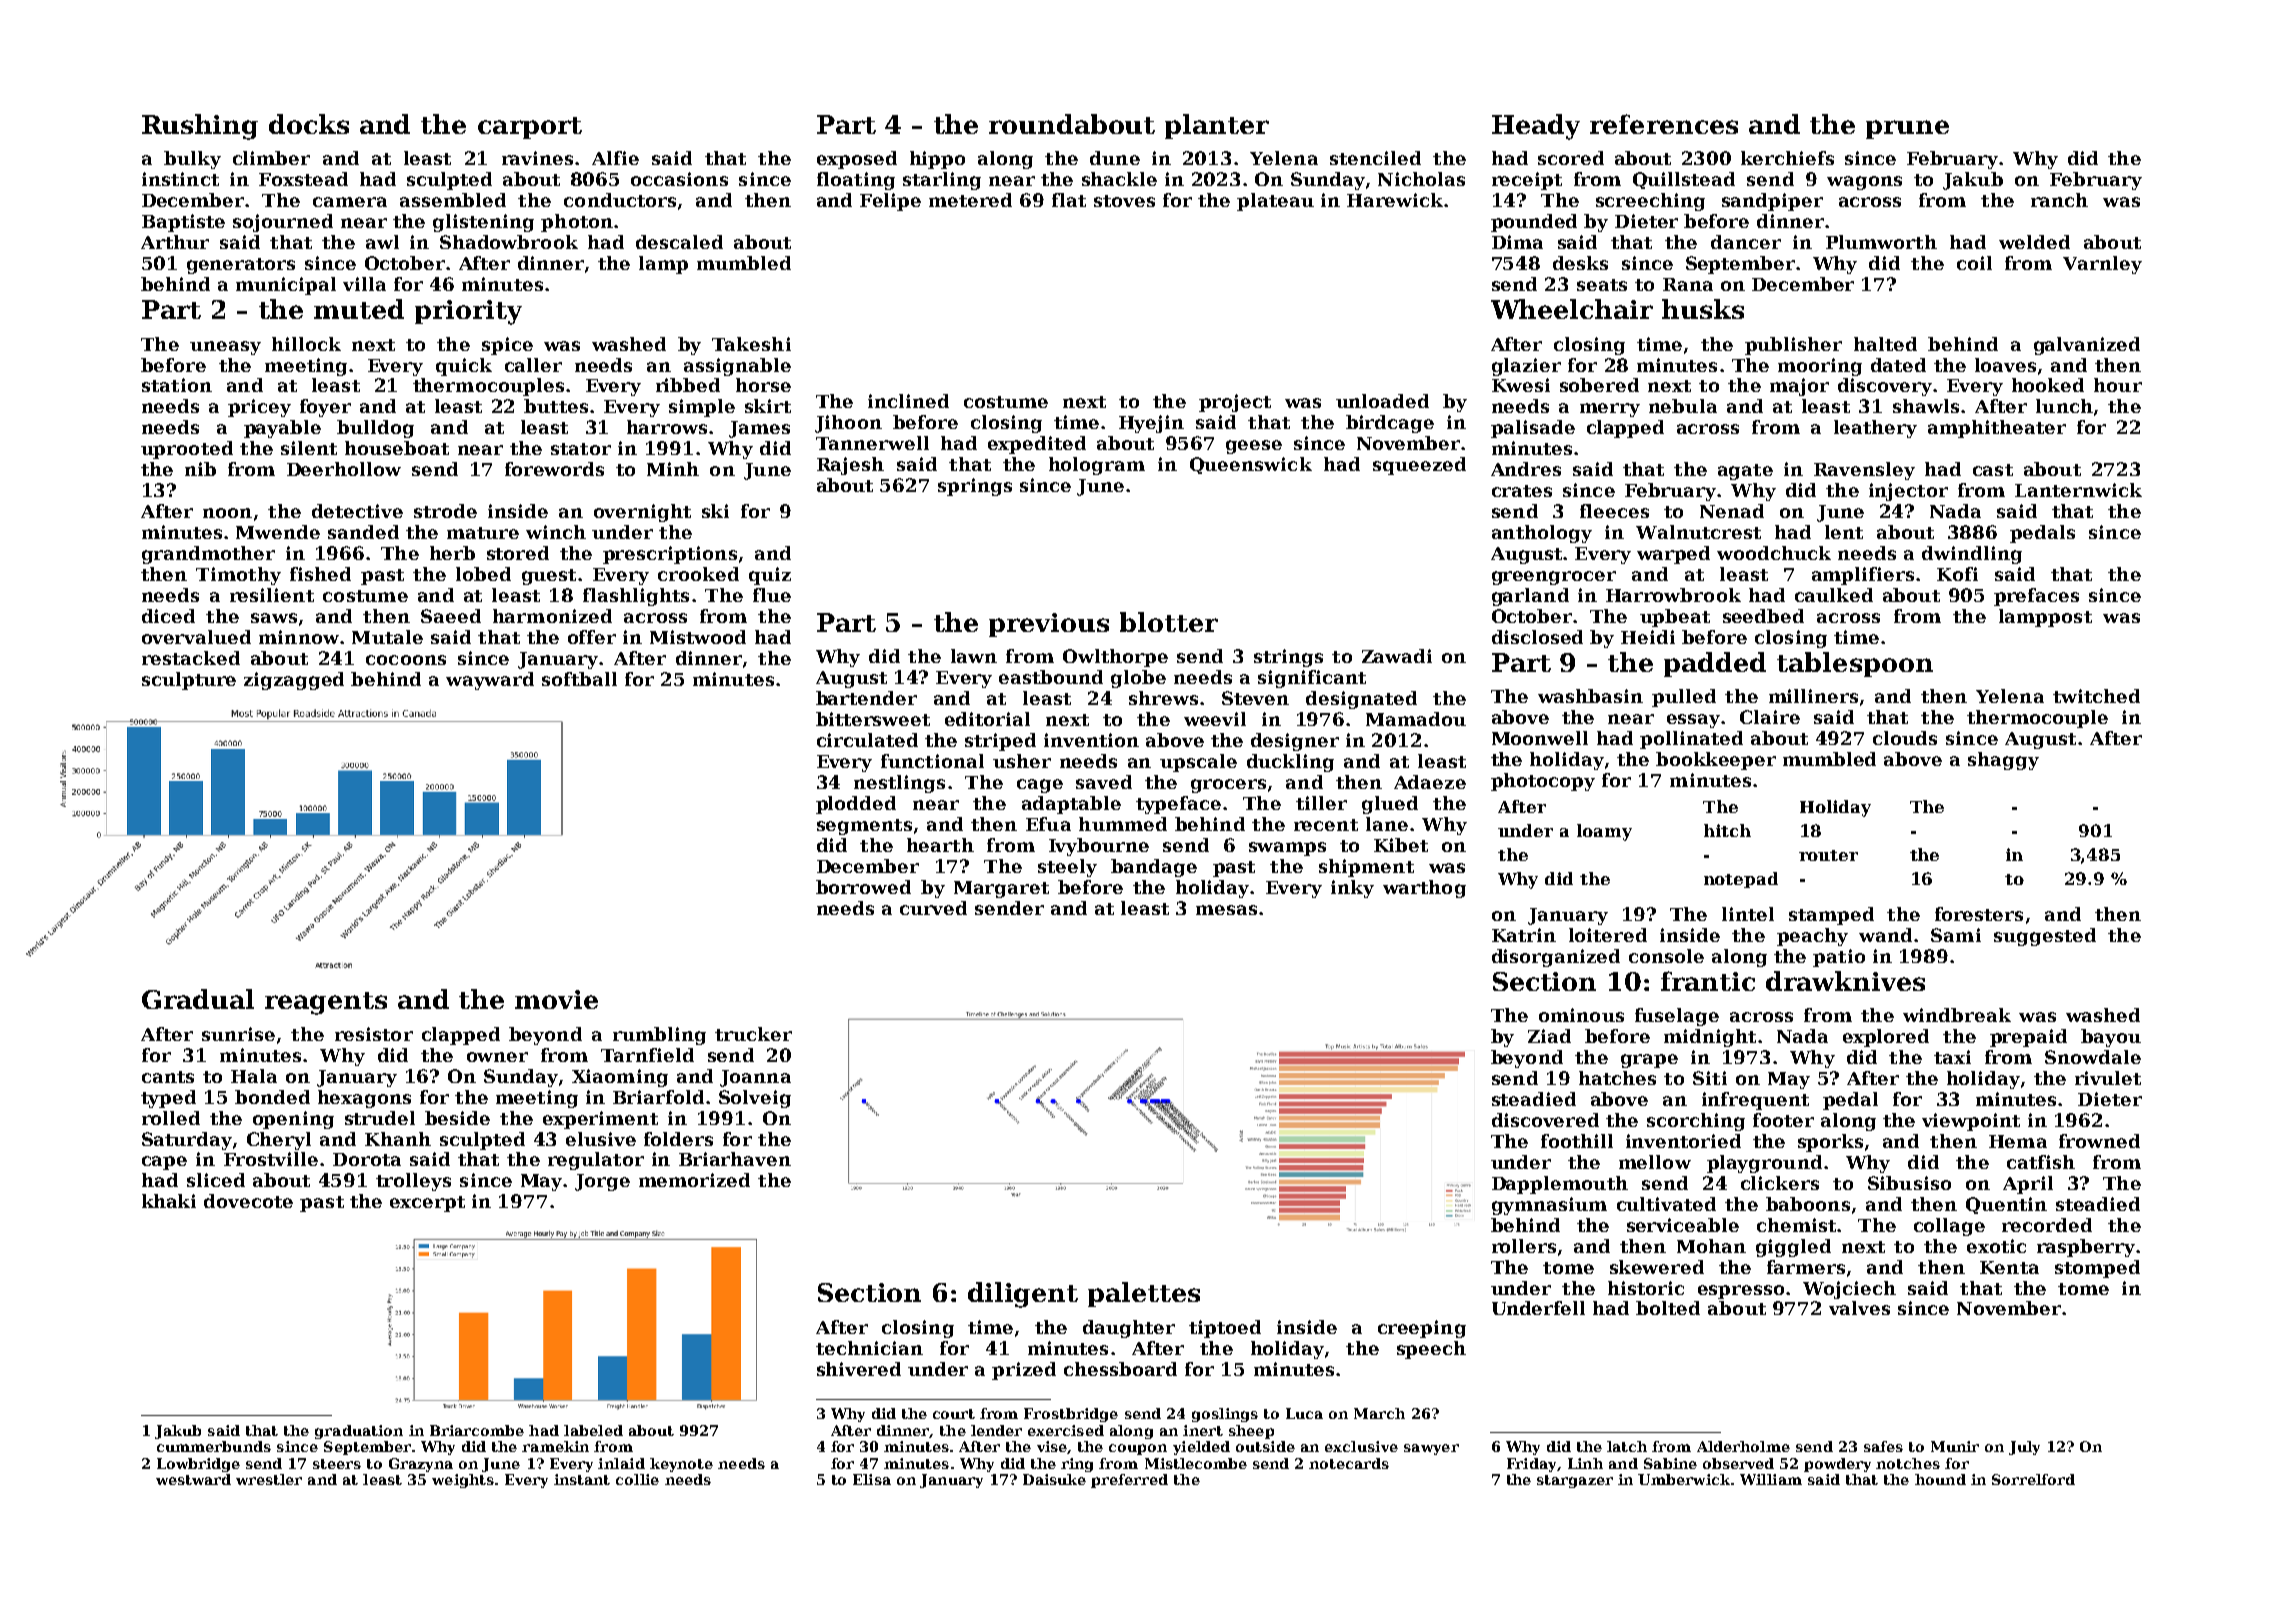 This screenshot has width=2282, height=1614. What do you see at coordinates (191, 658) in the screenshot?
I see `restacked` at bounding box center [191, 658].
